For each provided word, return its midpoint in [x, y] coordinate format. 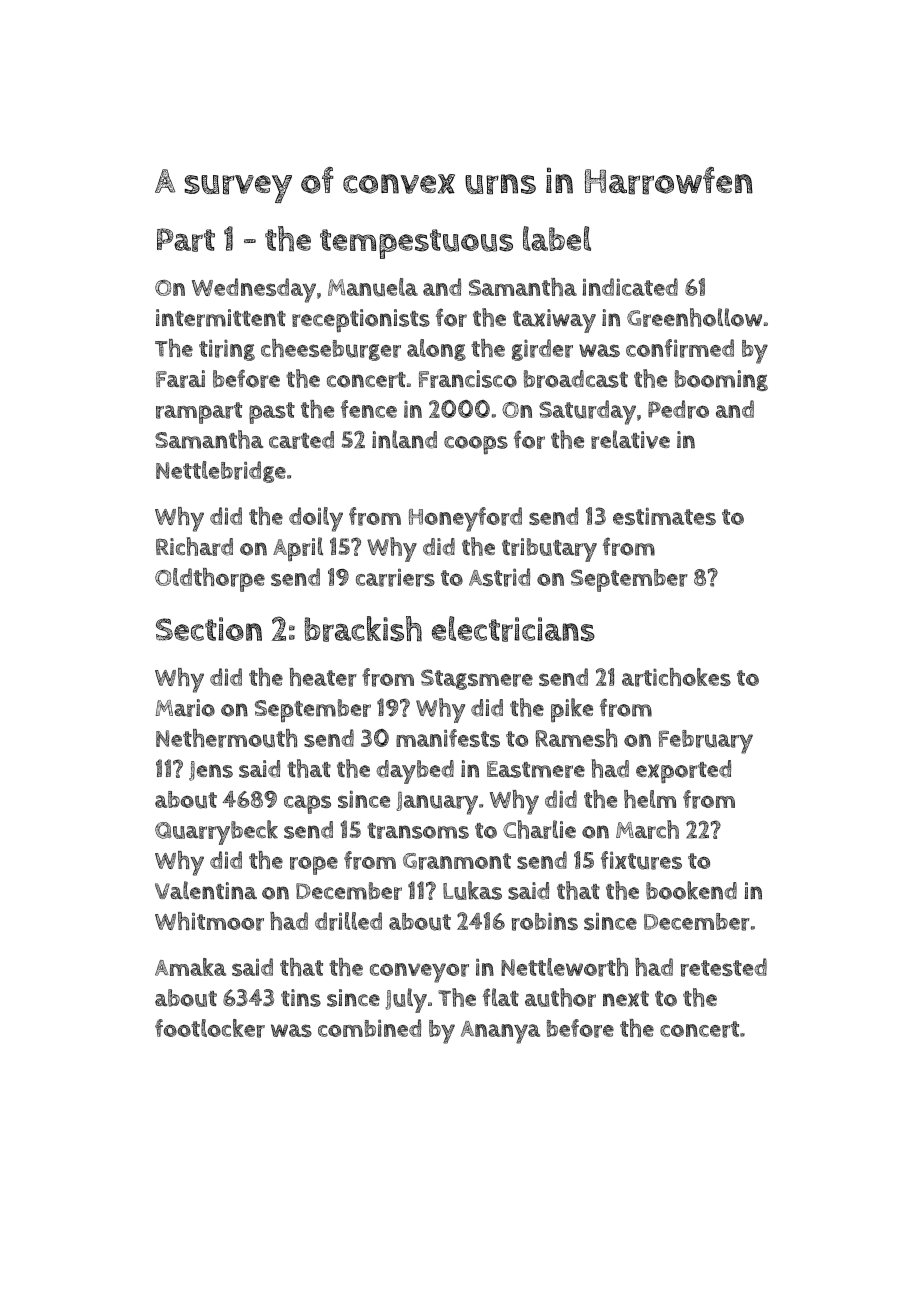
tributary [549, 550]
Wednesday [254, 290]
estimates [664, 516]
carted [301, 440]
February [706, 742]
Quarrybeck [216, 832]
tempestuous [416, 244]
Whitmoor [209, 921]
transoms [418, 831]
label [557, 238]
